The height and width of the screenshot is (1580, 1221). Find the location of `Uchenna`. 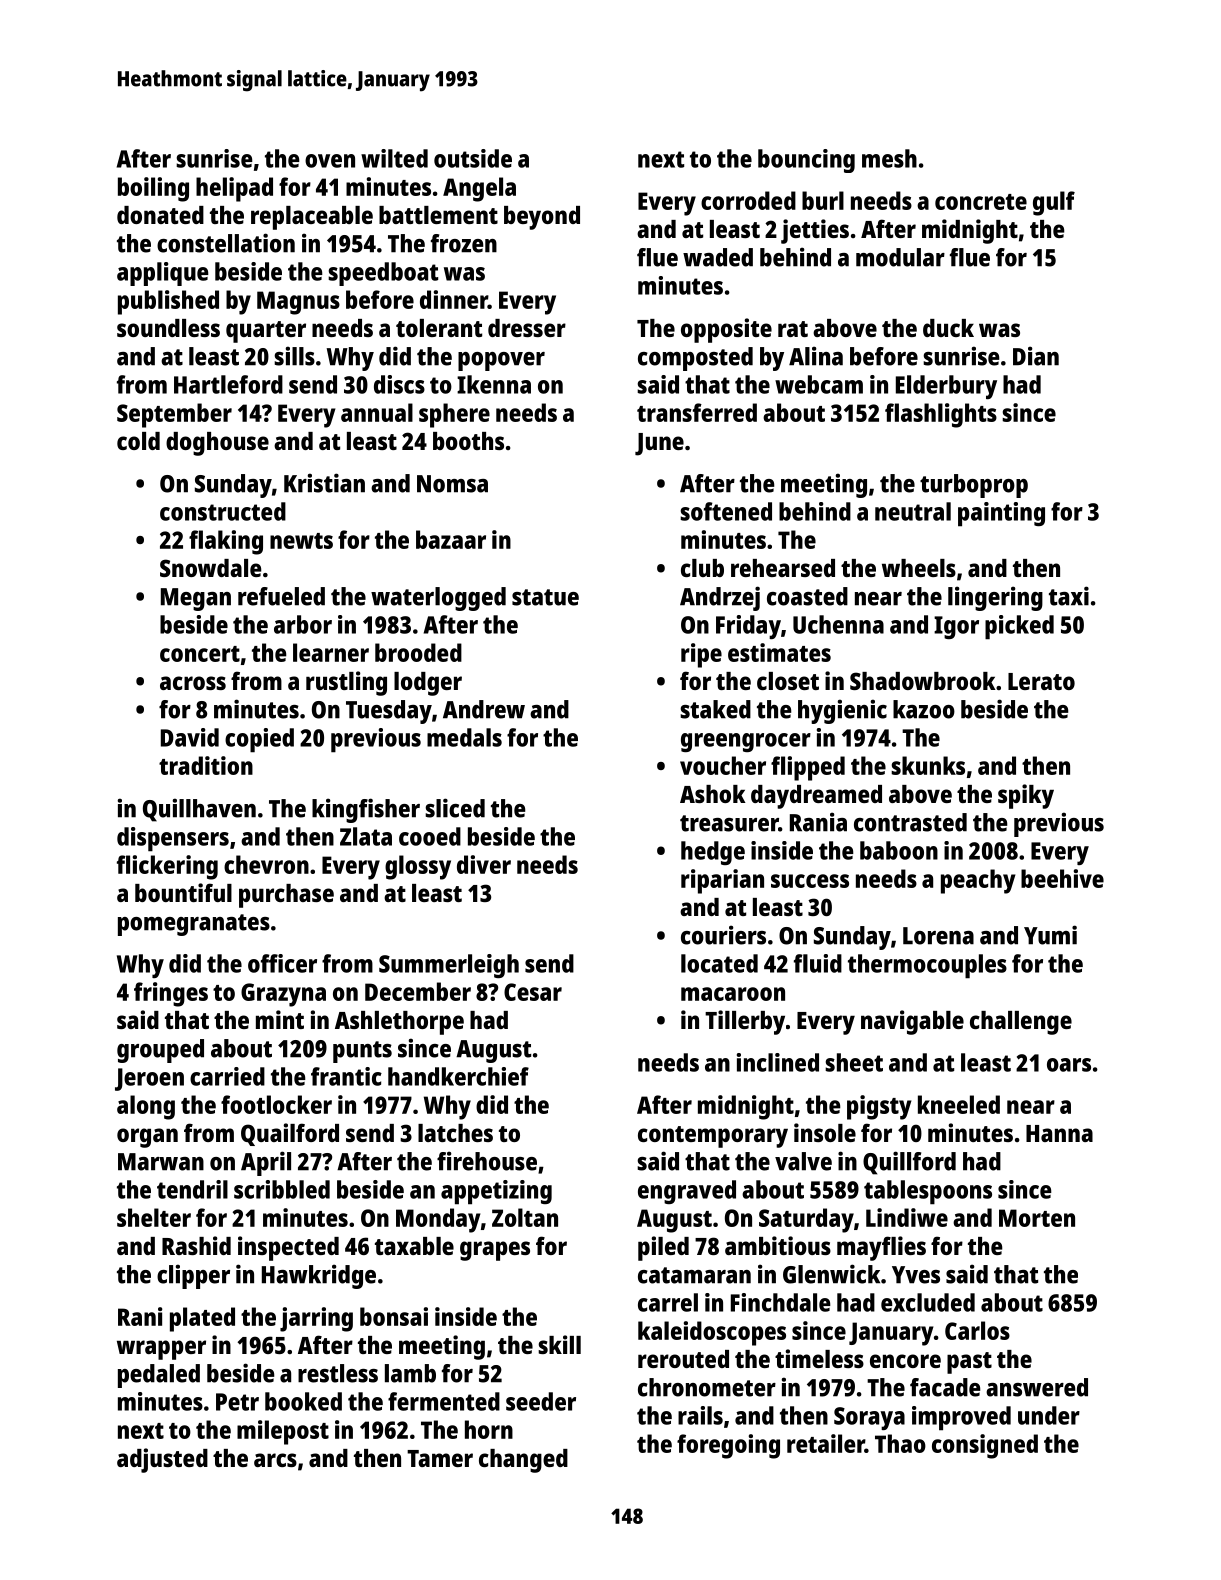

Uchenna is located at coordinates (838, 624).
